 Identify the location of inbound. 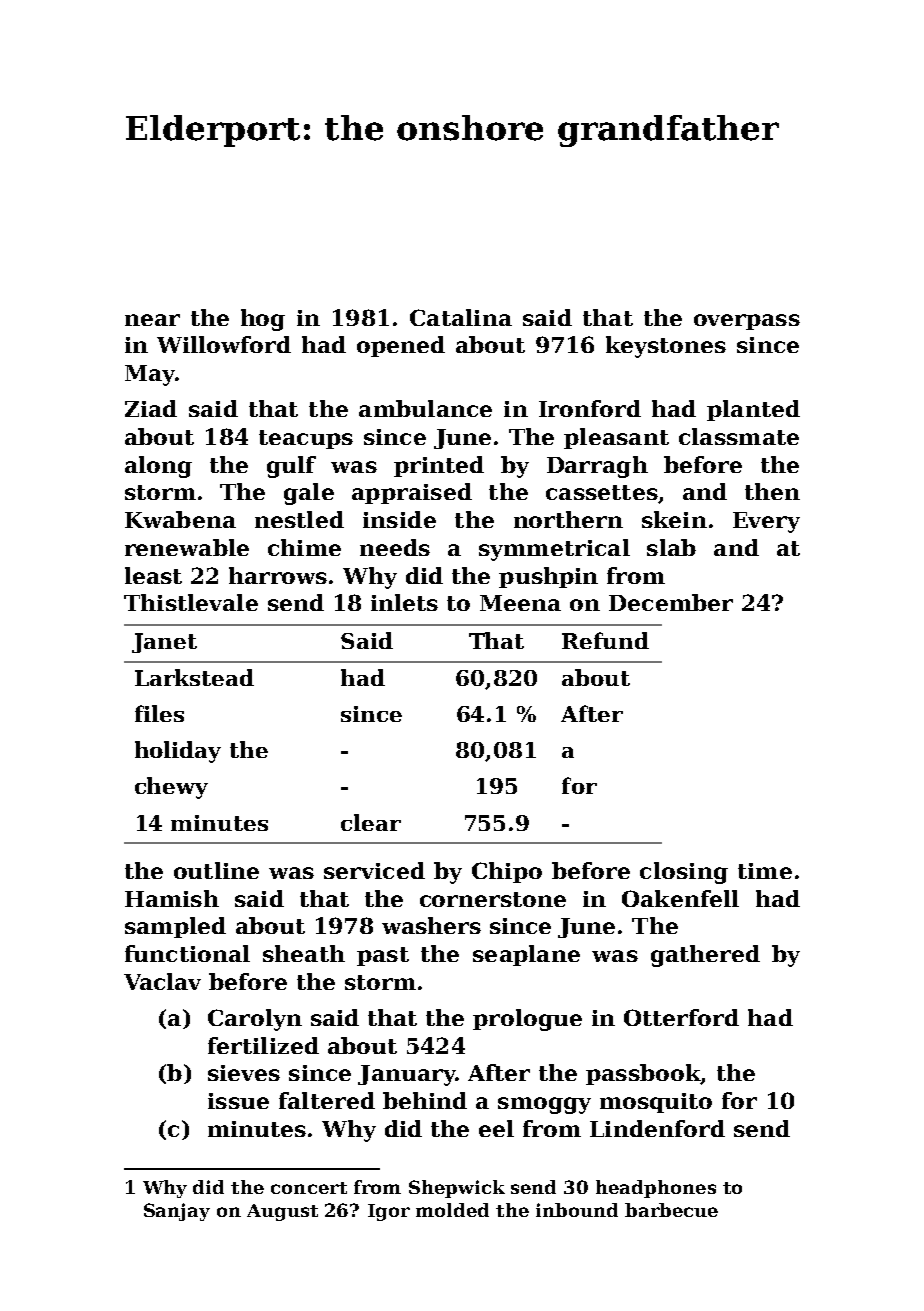
(577, 1210).
